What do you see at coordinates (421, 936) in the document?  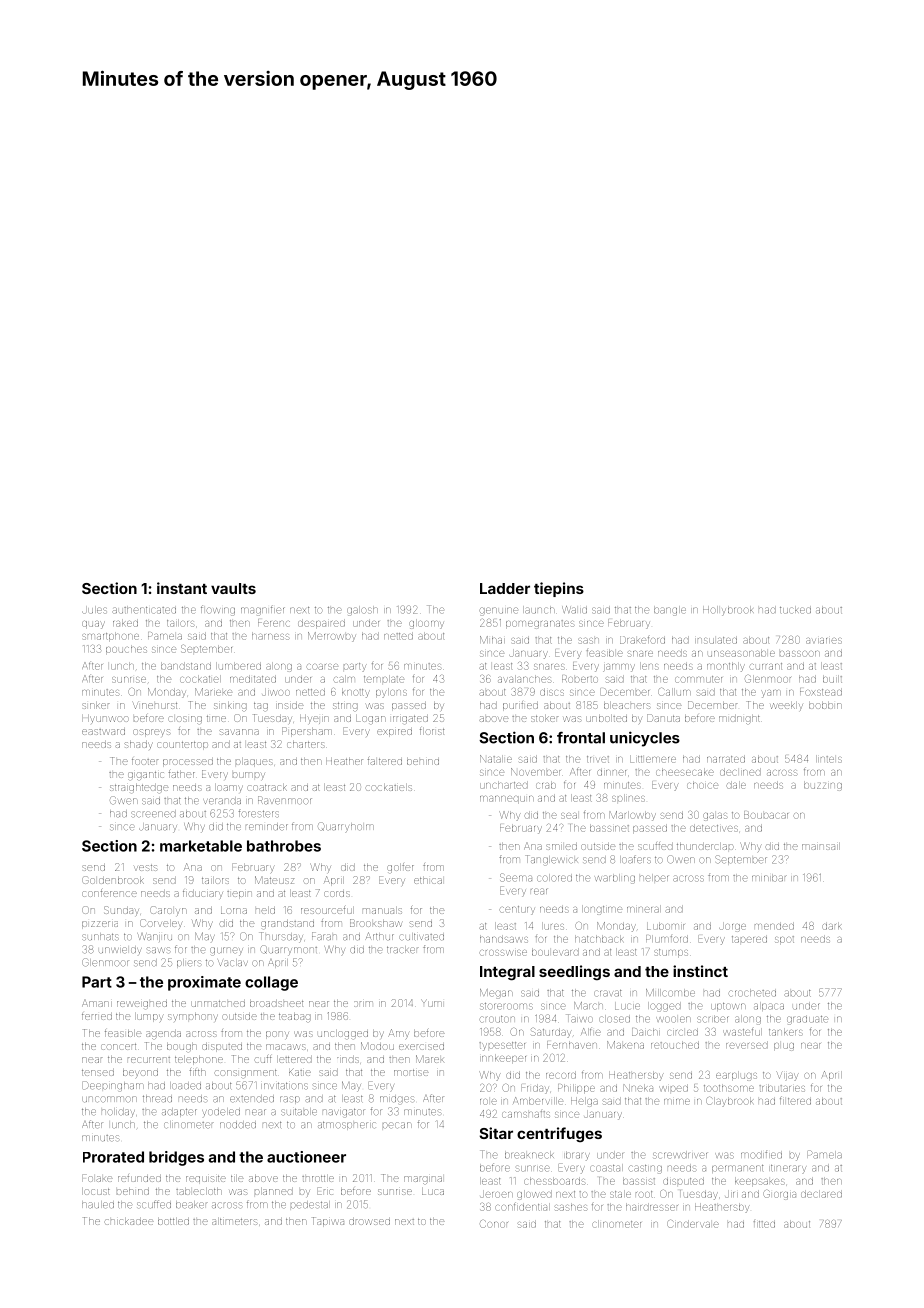 I see `cultivated` at bounding box center [421, 936].
